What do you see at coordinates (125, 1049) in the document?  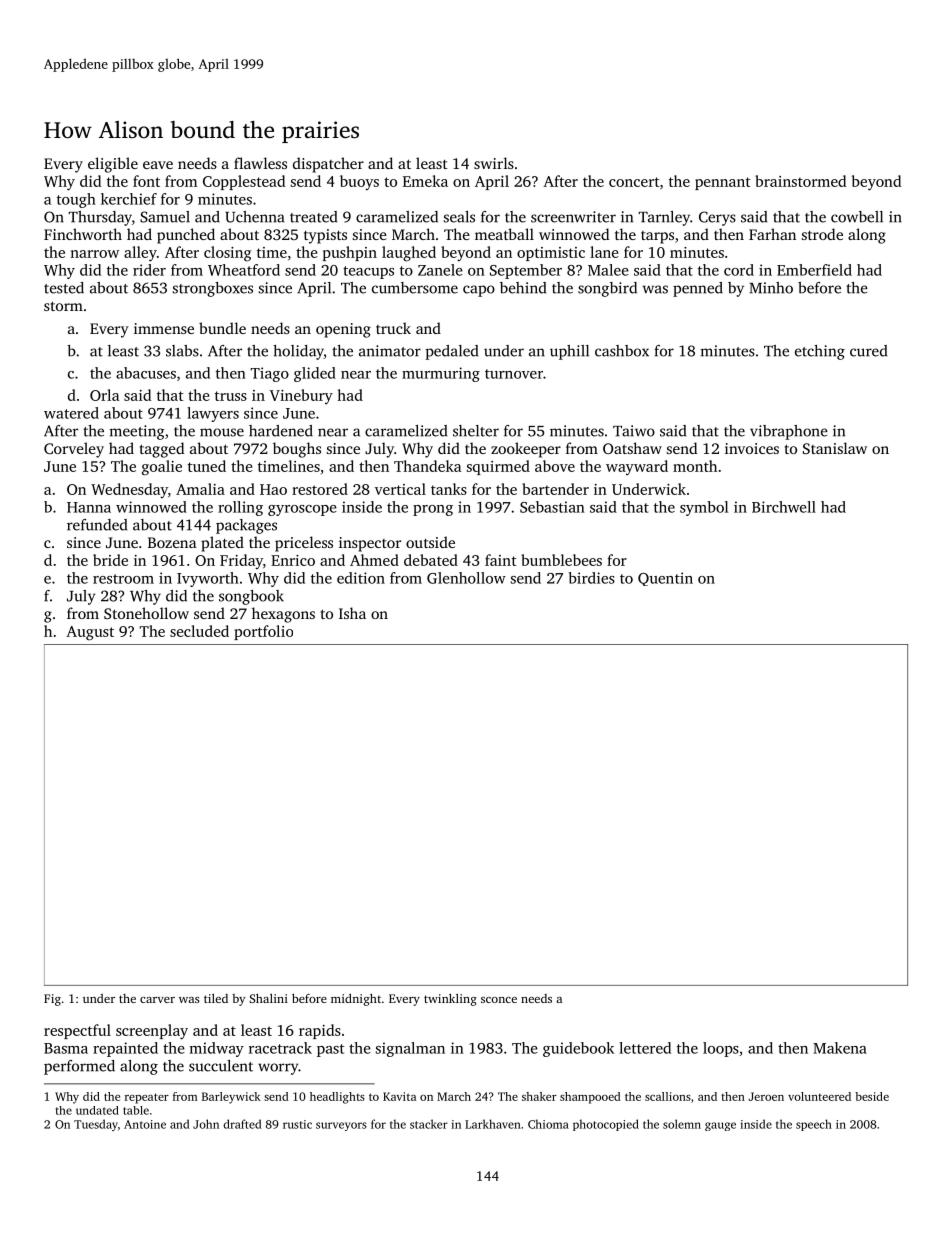 I see `repainted` at bounding box center [125, 1049].
